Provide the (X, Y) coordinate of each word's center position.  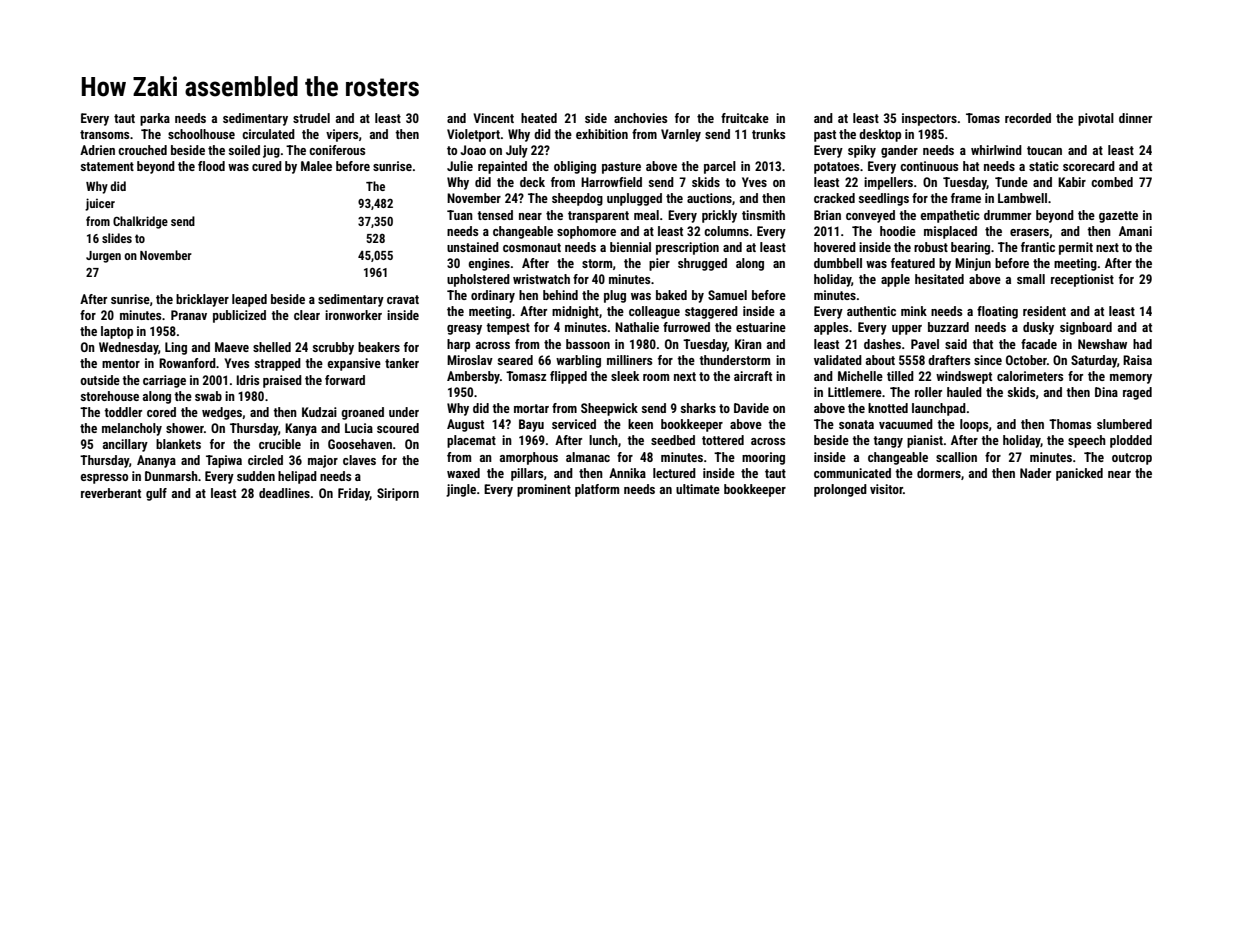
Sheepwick (609, 409)
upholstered (478, 280)
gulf (156, 494)
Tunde (1011, 182)
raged (1137, 393)
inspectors (929, 119)
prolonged (840, 490)
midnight (575, 312)
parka (155, 119)
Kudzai (319, 412)
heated (539, 118)
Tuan (460, 215)
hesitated (939, 279)
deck (532, 182)
